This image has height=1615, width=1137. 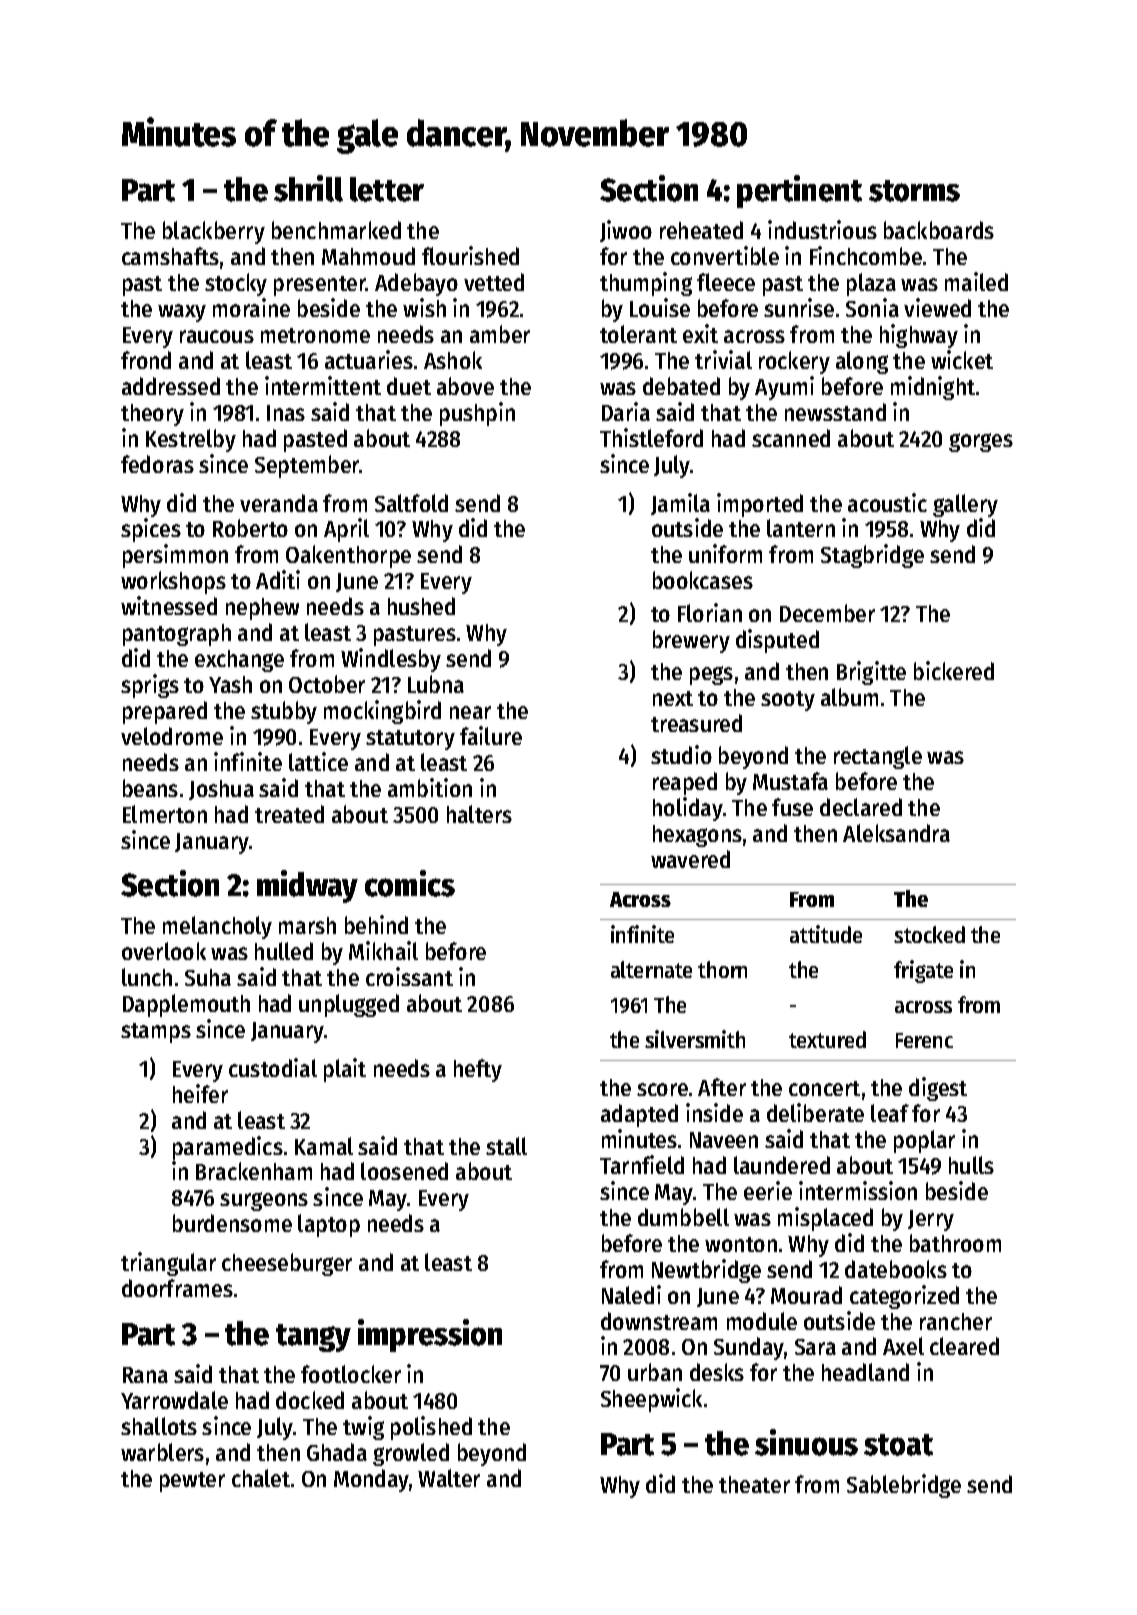 I want to click on Naledi, so click(x=631, y=1294).
